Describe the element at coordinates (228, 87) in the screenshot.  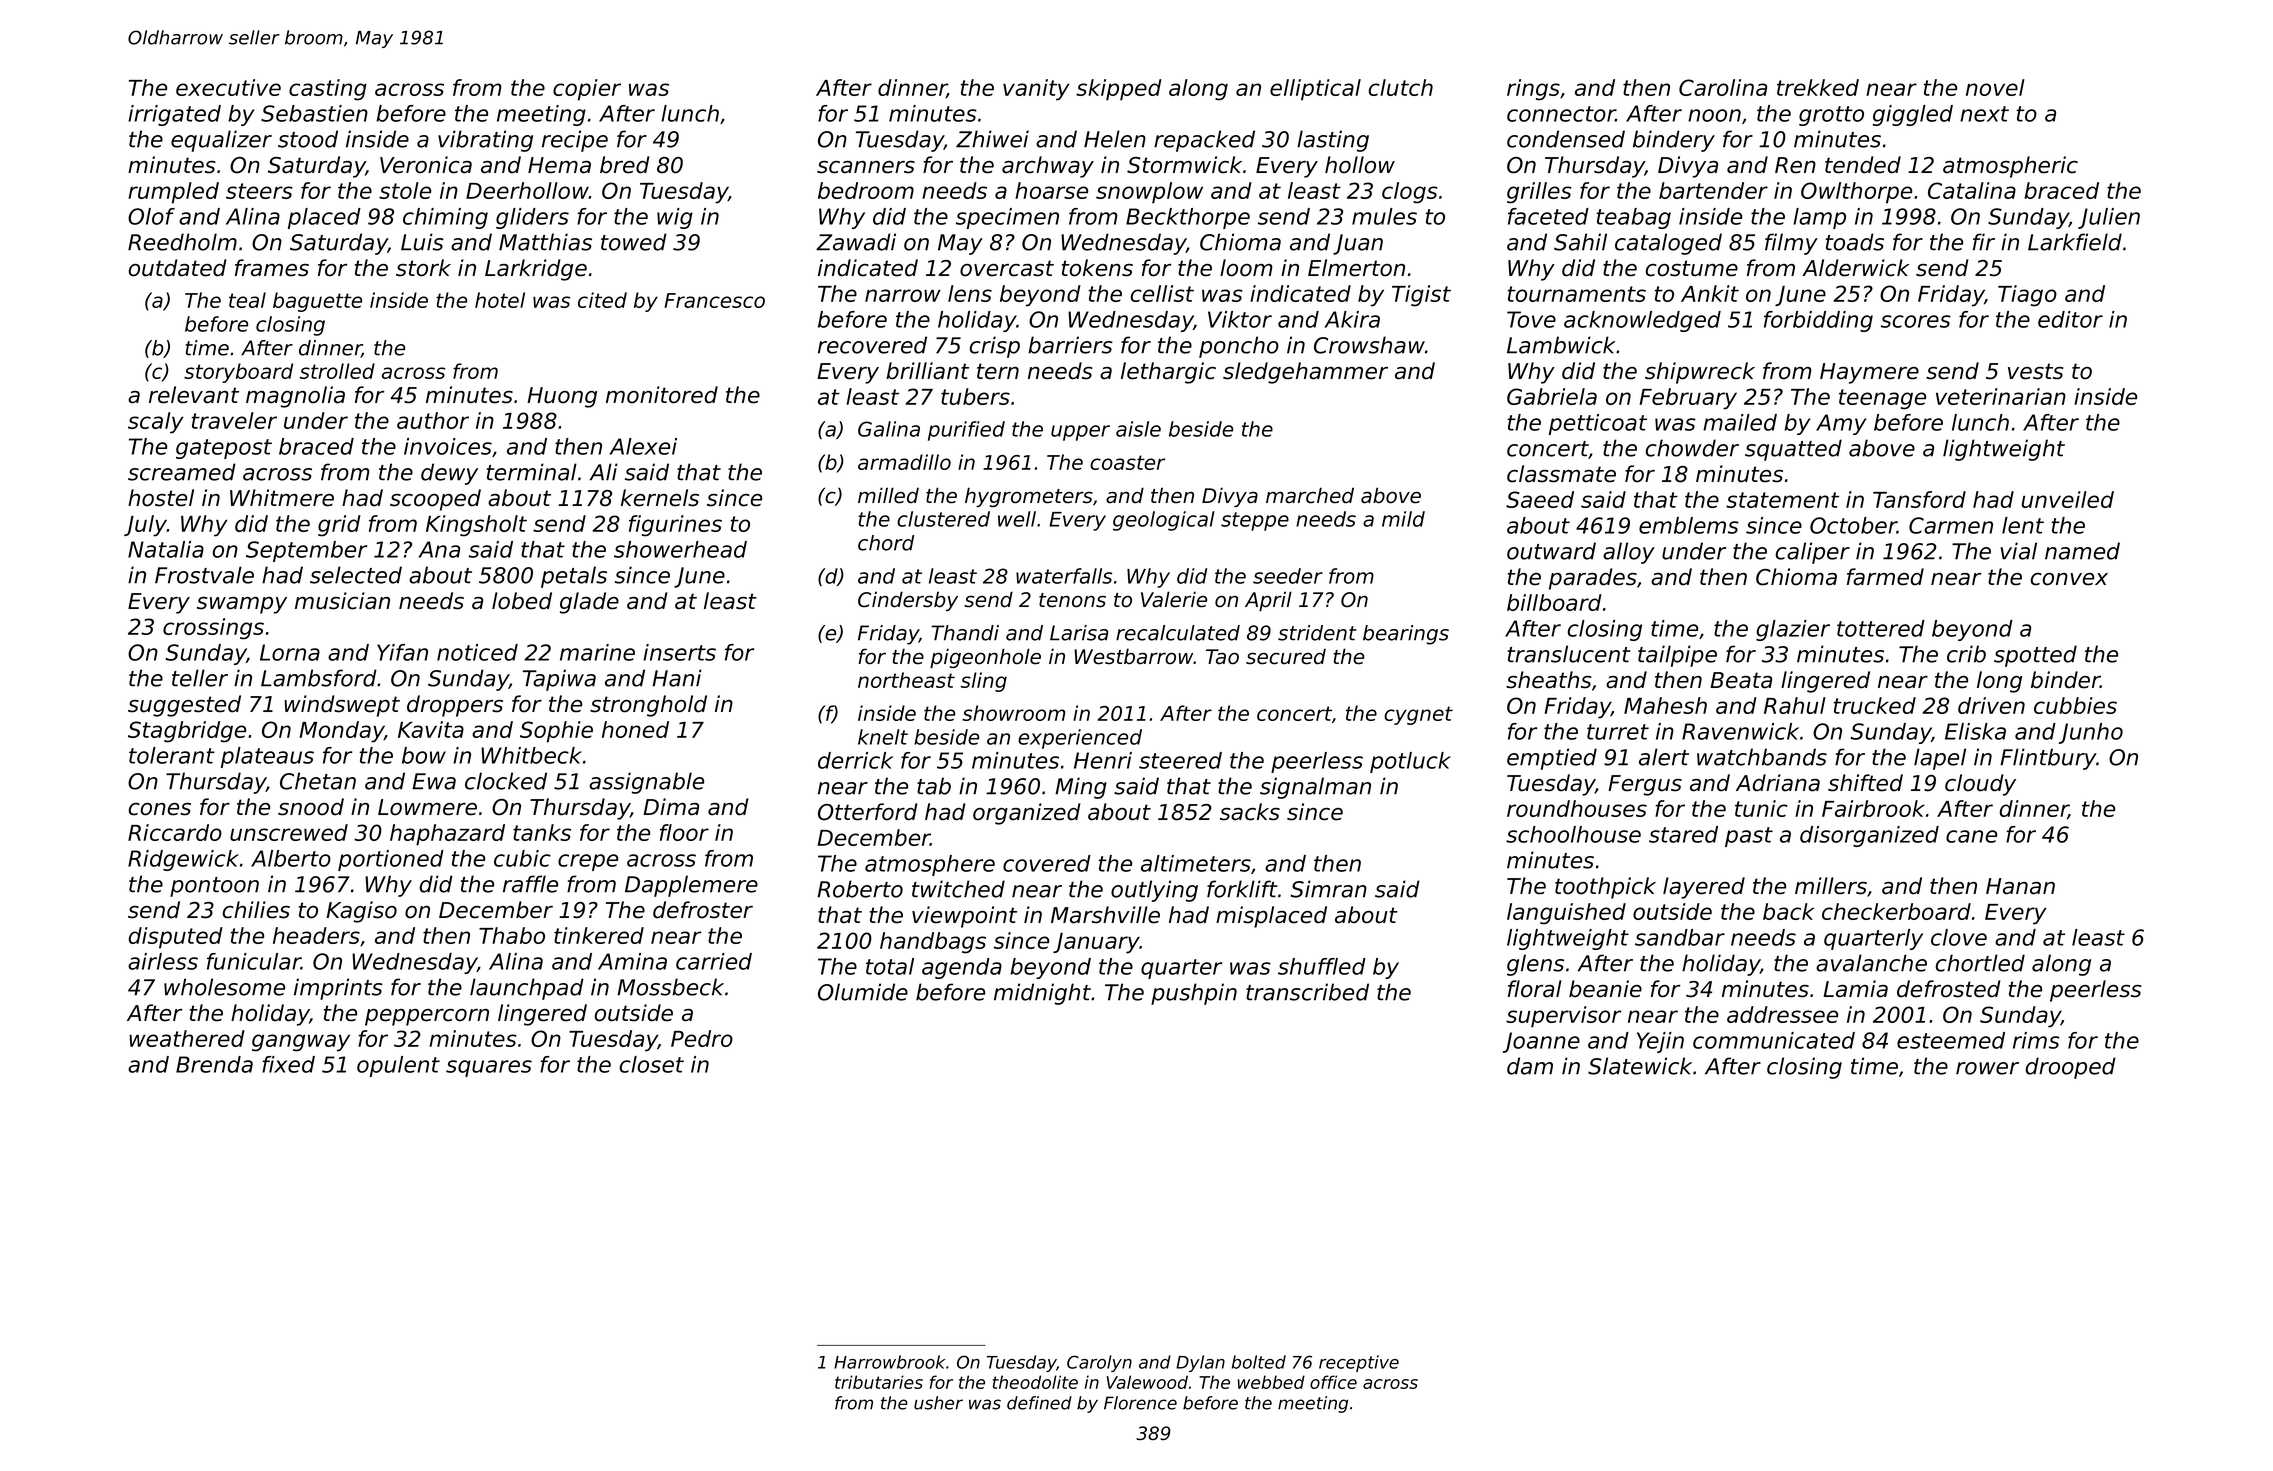
I see `executive` at that location.
